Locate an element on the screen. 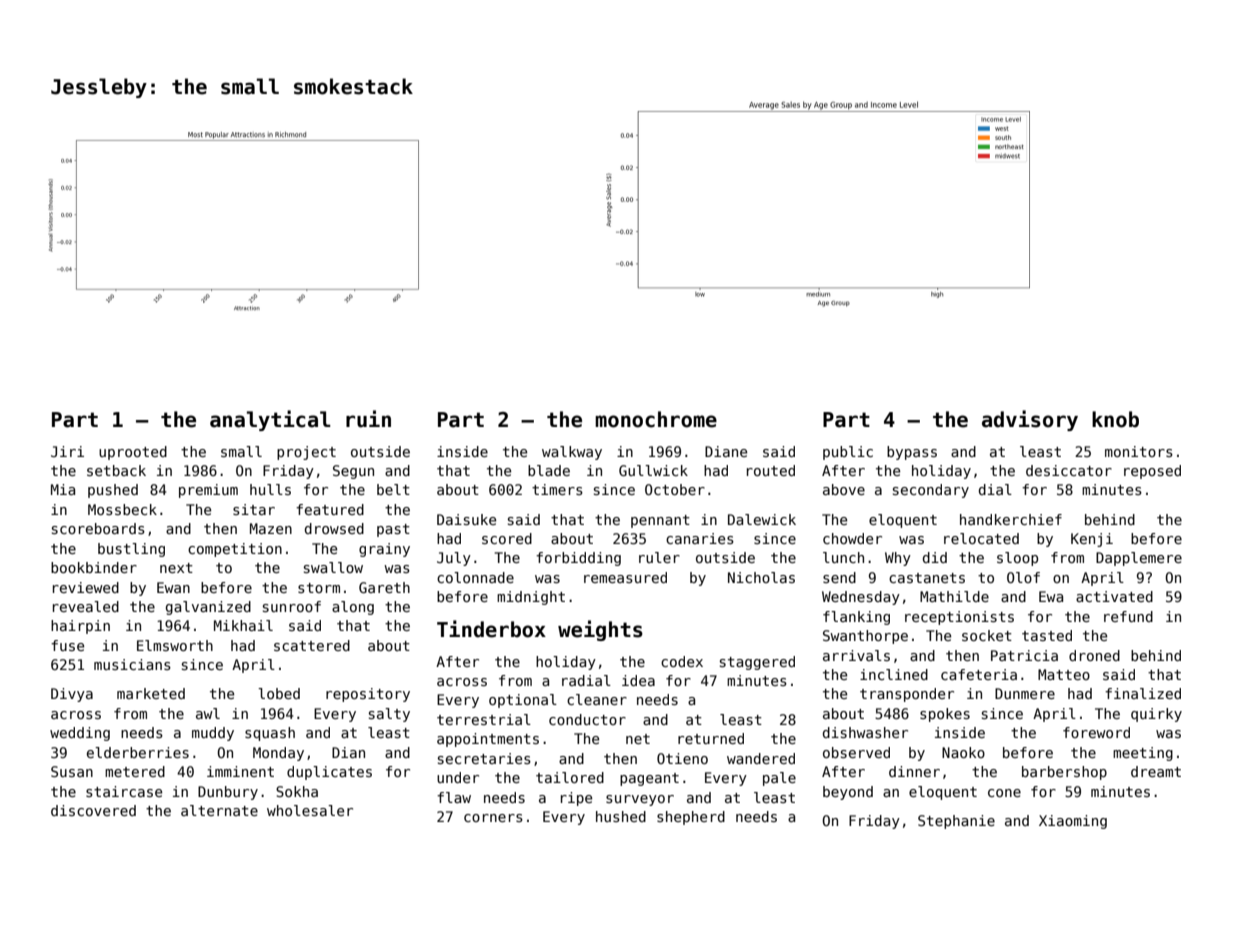 This screenshot has width=1233, height=952. Patricia is located at coordinates (1024, 655).
